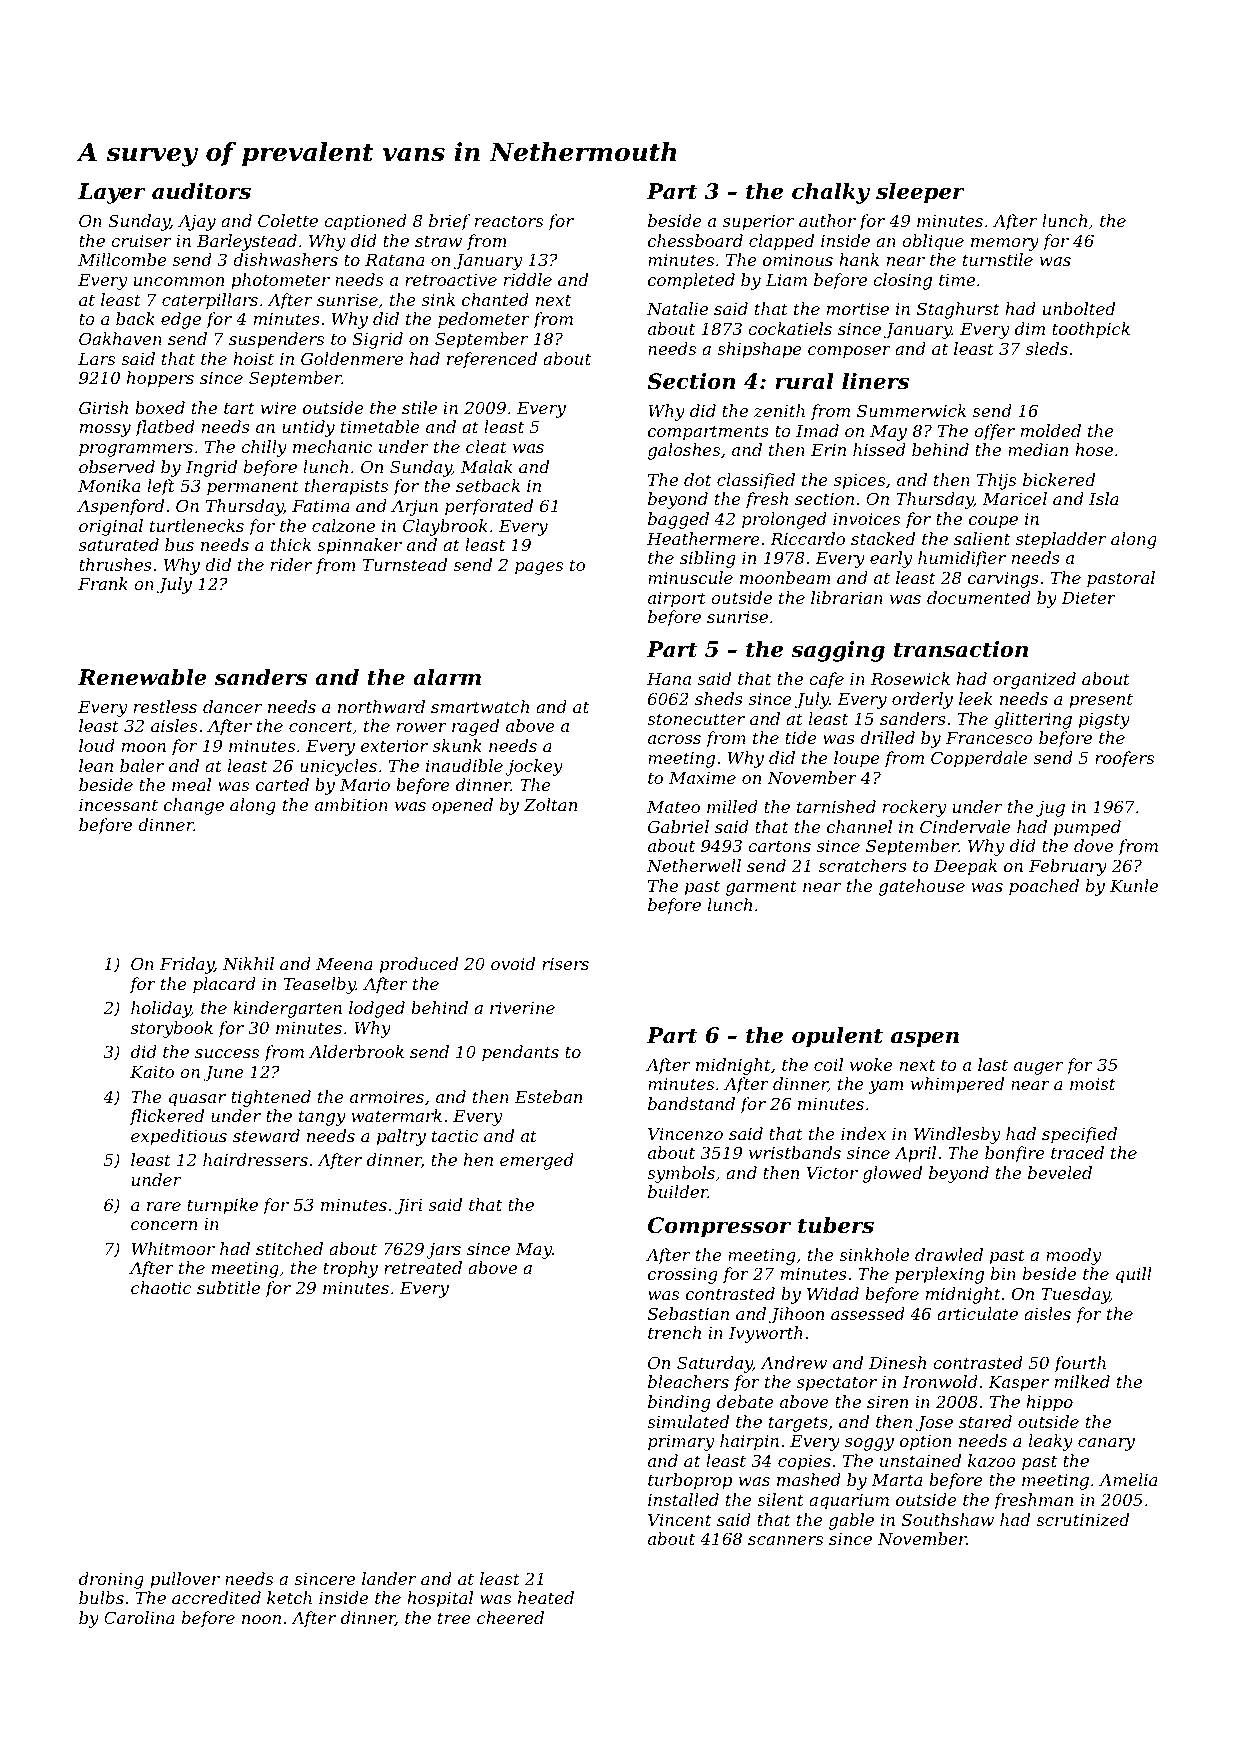  Describe the element at coordinates (679, 1403) in the image. I see `binding` at that location.
